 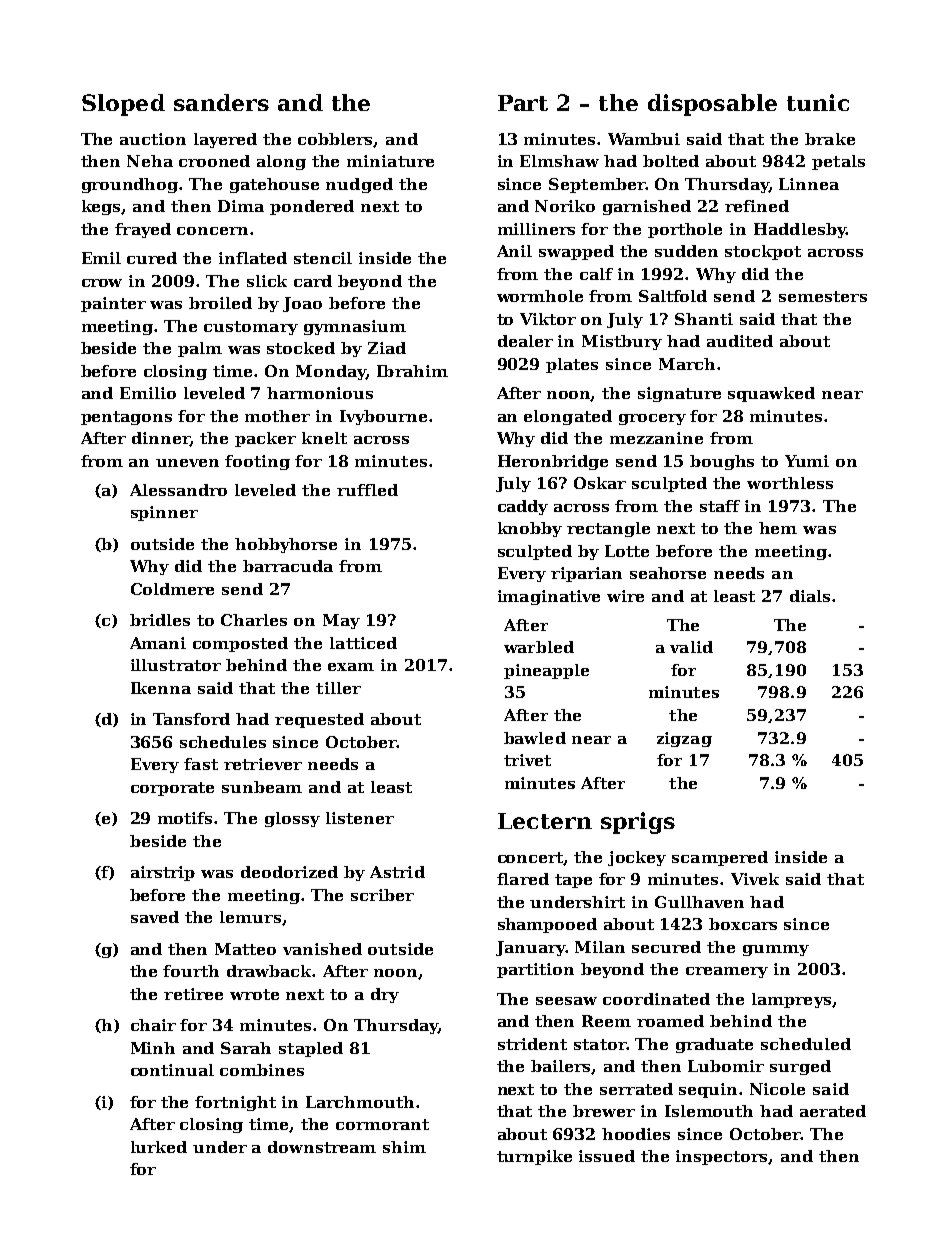 I want to click on hobbyhorse, so click(x=286, y=545).
